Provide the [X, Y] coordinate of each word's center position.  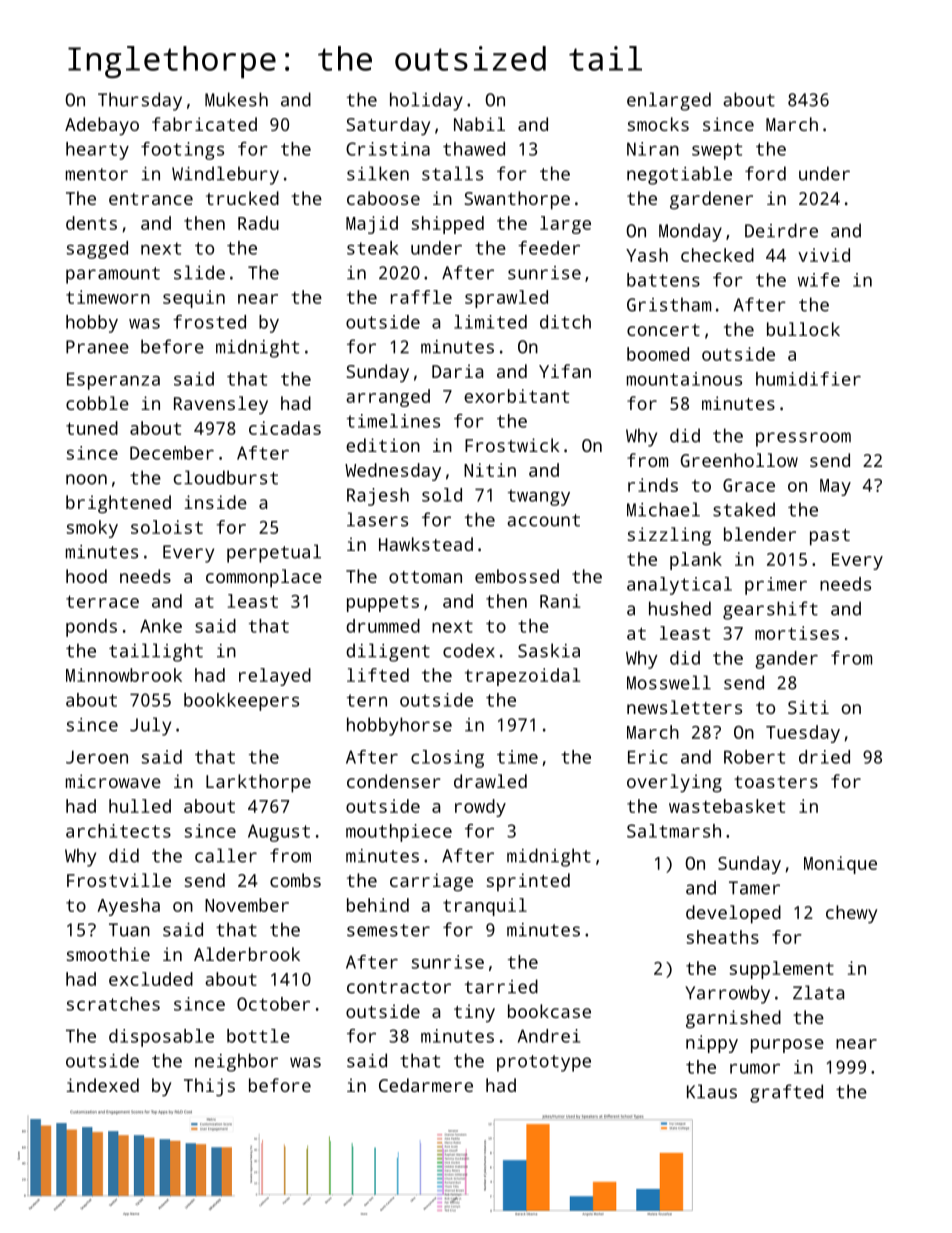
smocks [658, 124]
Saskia [549, 650]
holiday [426, 101]
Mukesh [236, 99]
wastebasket [727, 806]
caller [226, 855]
